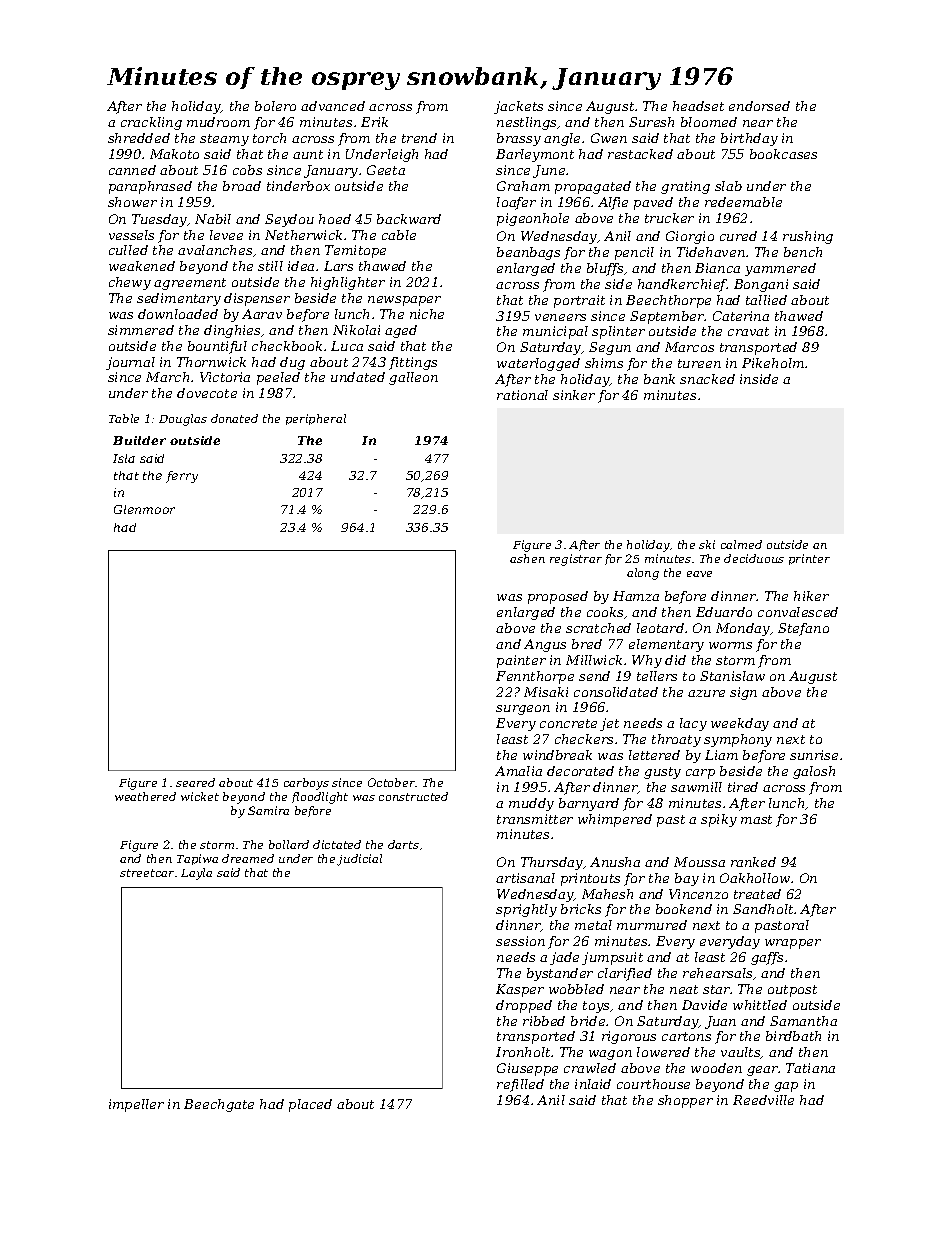 The height and width of the screenshot is (1233, 952). I want to click on mast, so click(756, 819).
